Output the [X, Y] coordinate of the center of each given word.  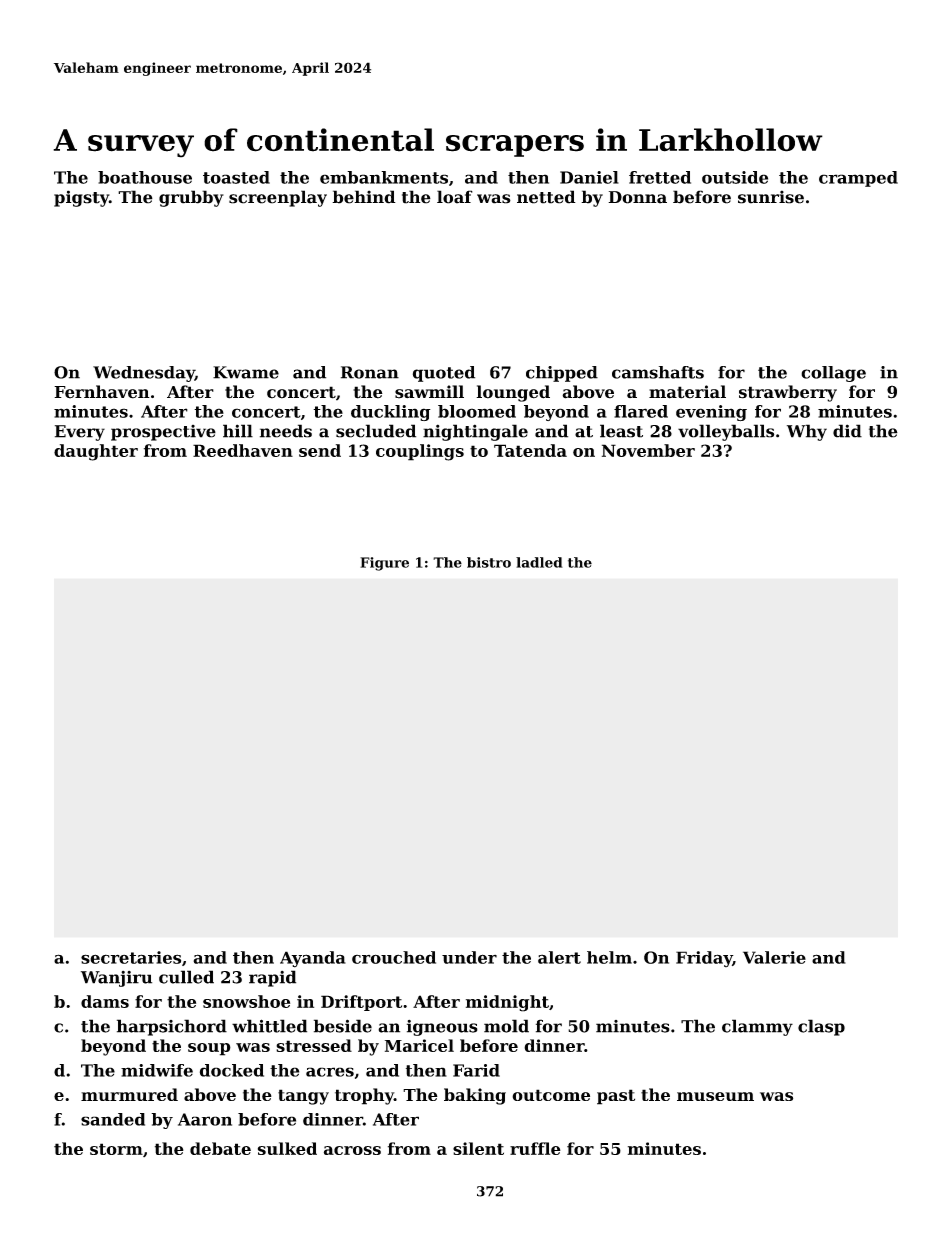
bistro [489, 562]
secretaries [131, 957]
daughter [96, 452]
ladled [539, 562]
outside [735, 177]
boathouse [145, 177]
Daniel [589, 177]
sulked [287, 1148]
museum [715, 1096]
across [352, 1150]
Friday [704, 959]
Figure [384, 564]
